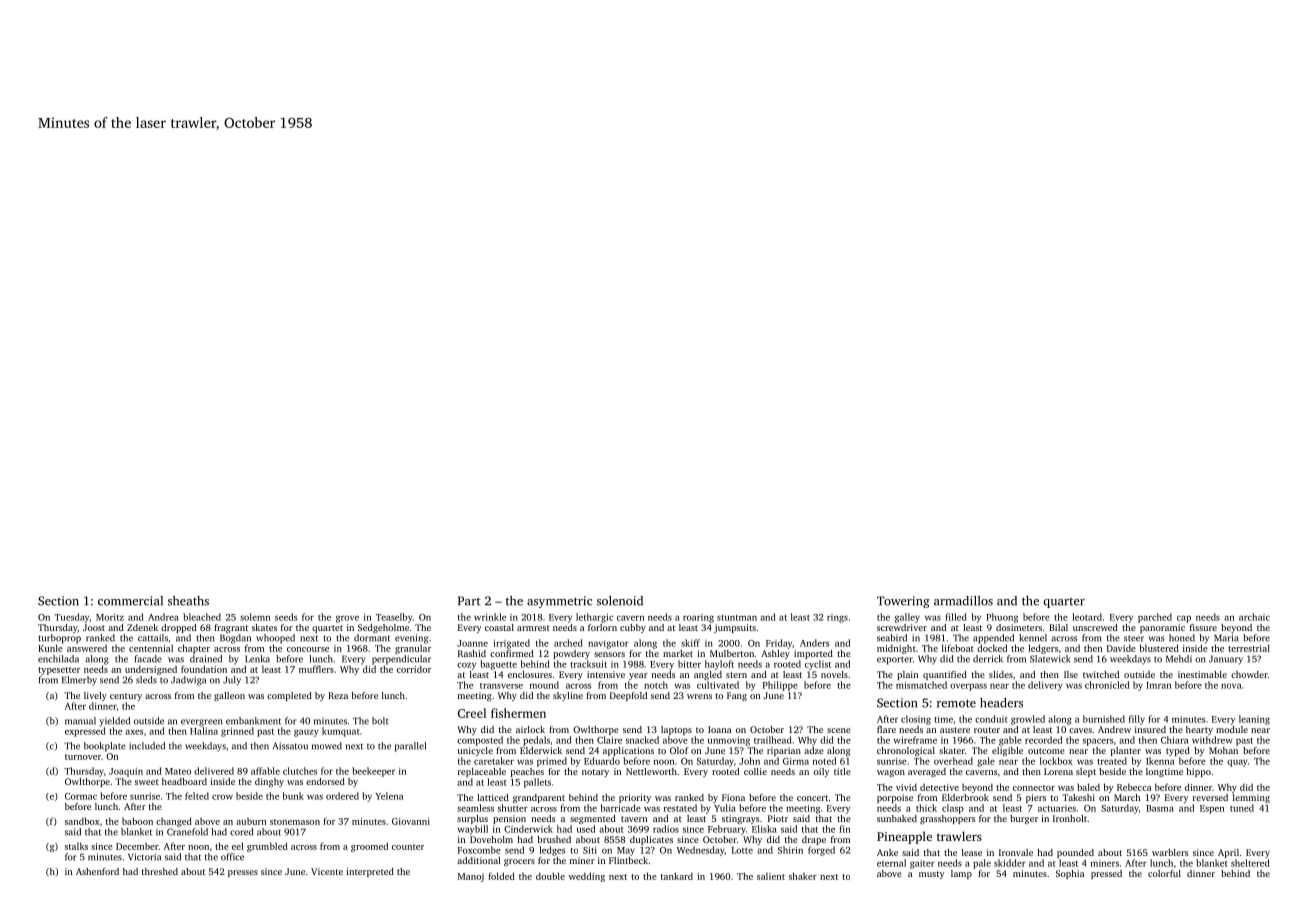 The width and height of the image is (1308, 924). What do you see at coordinates (628, 751) in the image?
I see `applications` at bounding box center [628, 751].
